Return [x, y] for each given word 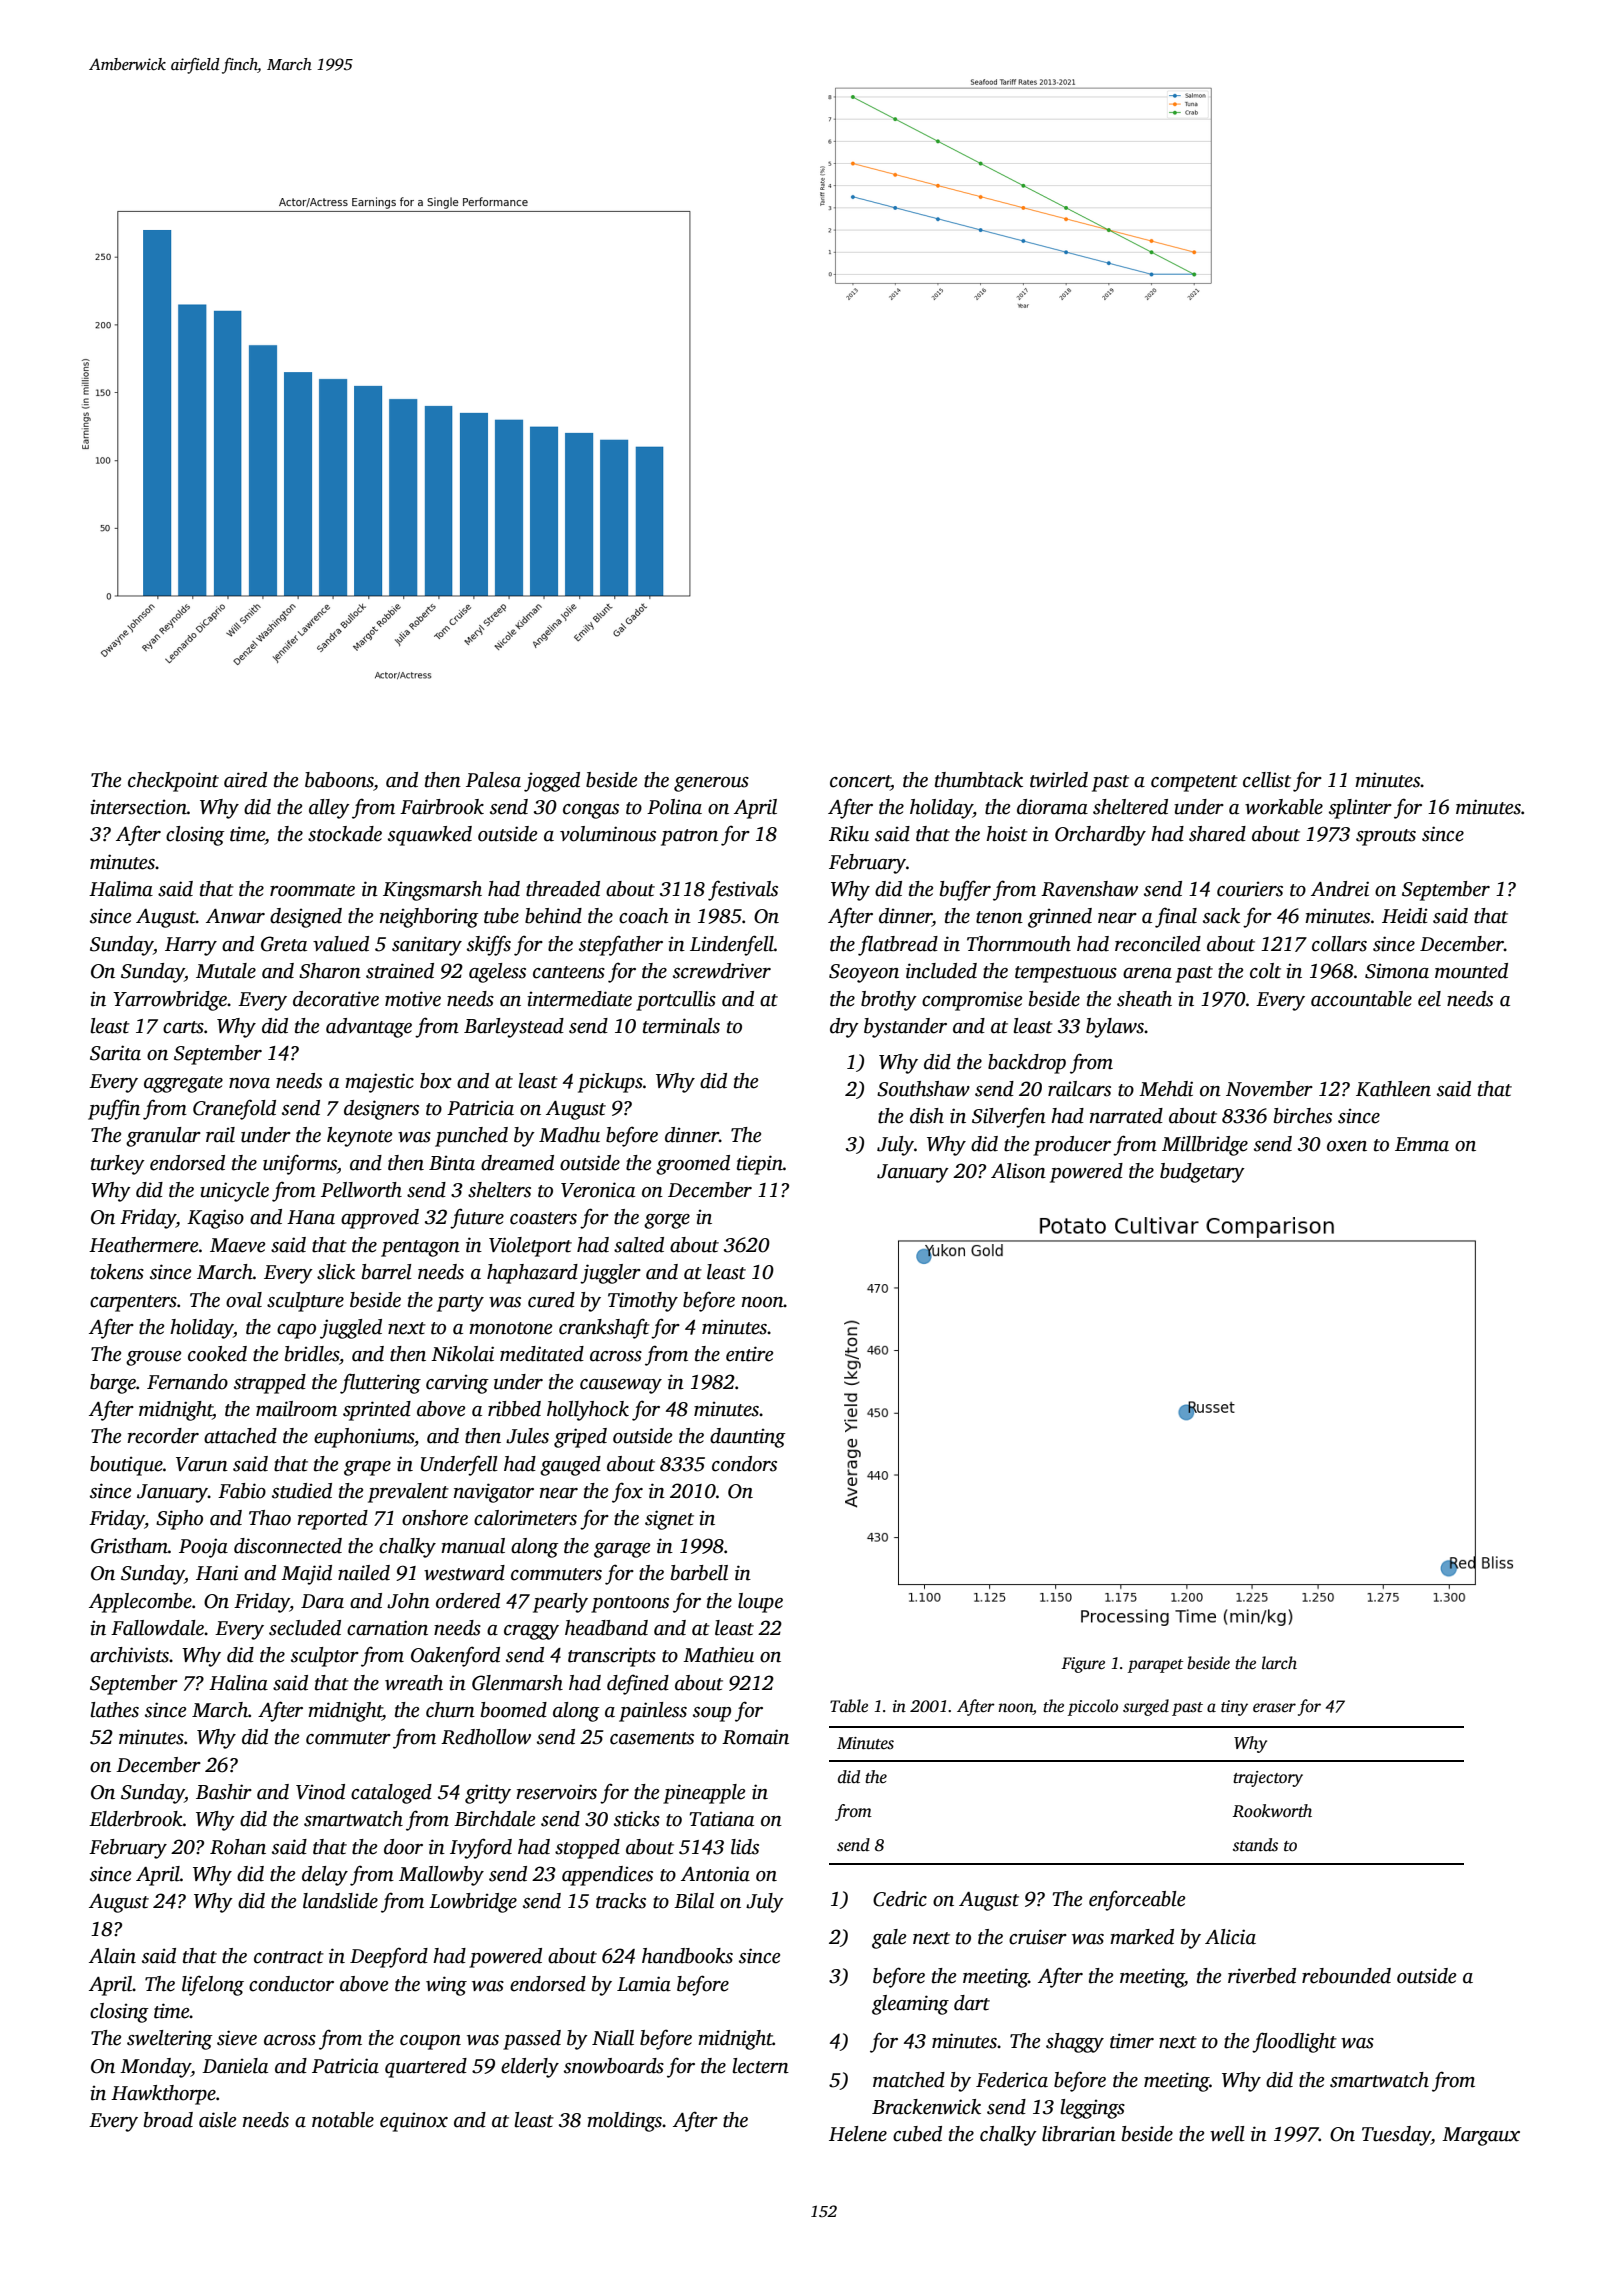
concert [860, 781]
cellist [1267, 780]
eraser [1274, 1708]
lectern [760, 2066]
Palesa [493, 780]
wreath [414, 1683]
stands [1255, 1845]
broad [168, 2120]
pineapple [704, 1794]
